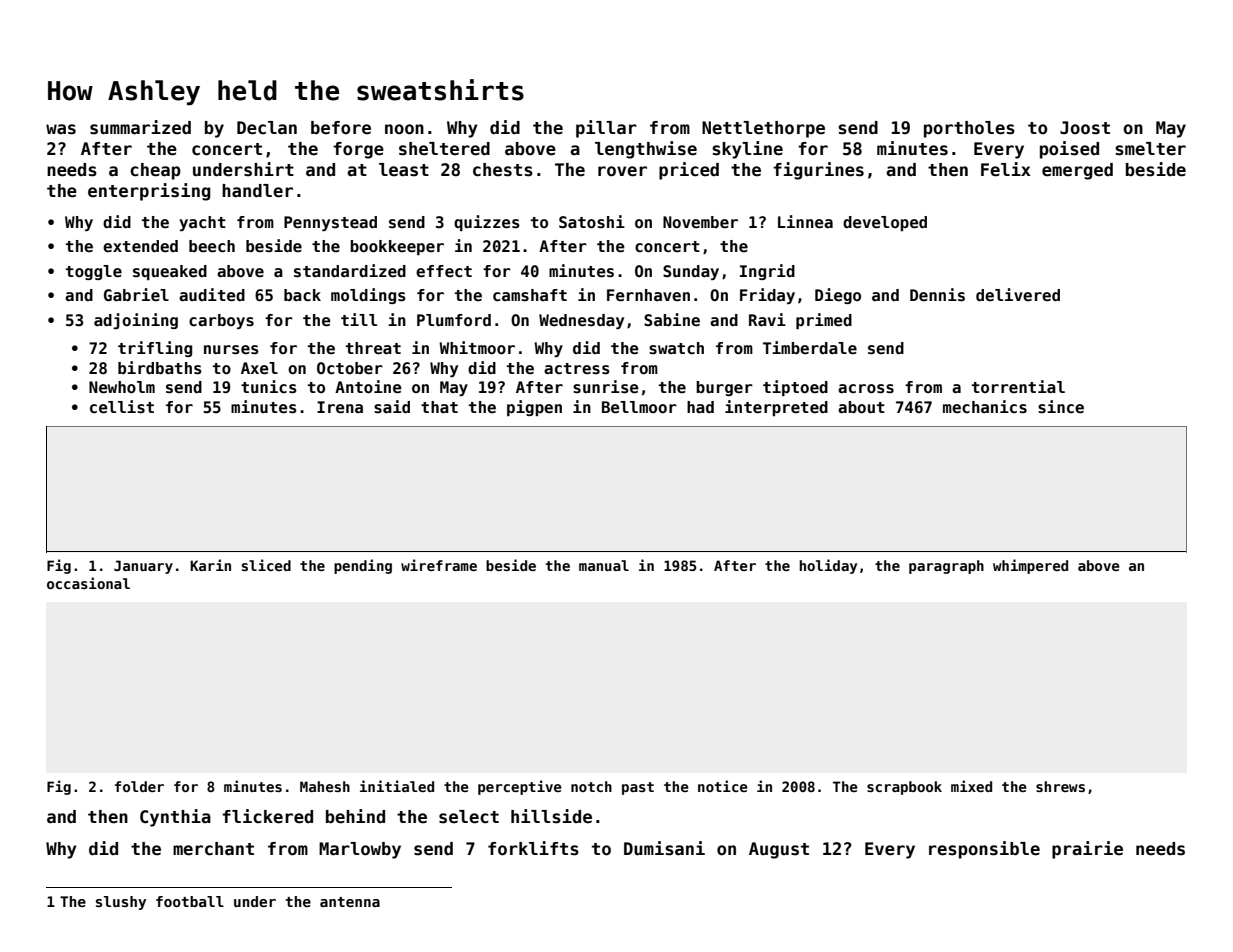 This screenshot has height=952, width=1233. Describe the element at coordinates (946, 567) in the screenshot. I see `paragraph` at that location.
